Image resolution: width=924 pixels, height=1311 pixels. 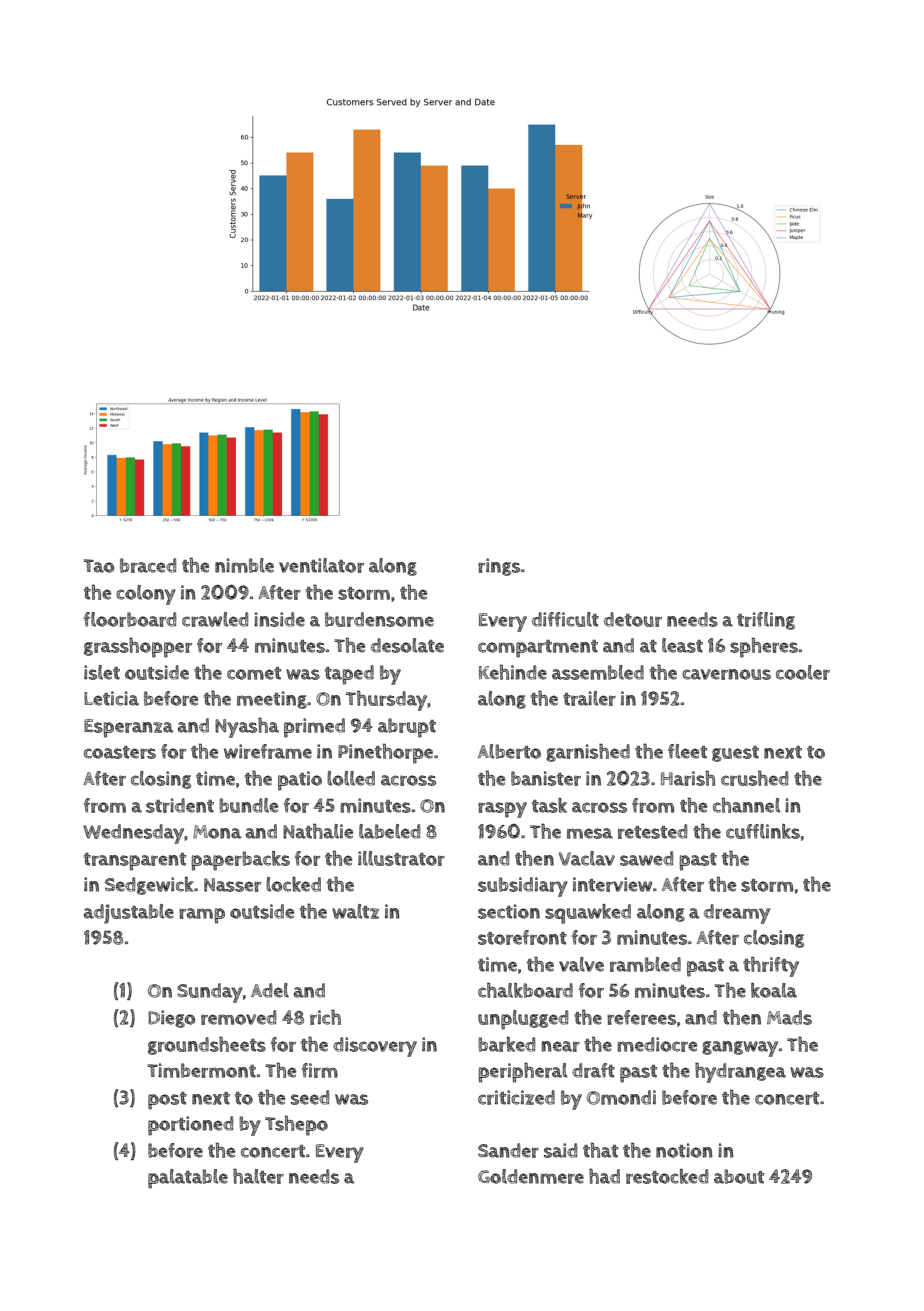 What do you see at coordinates (766, 621) in the image?
I see `trifling` at bounding box center [766, 621].
